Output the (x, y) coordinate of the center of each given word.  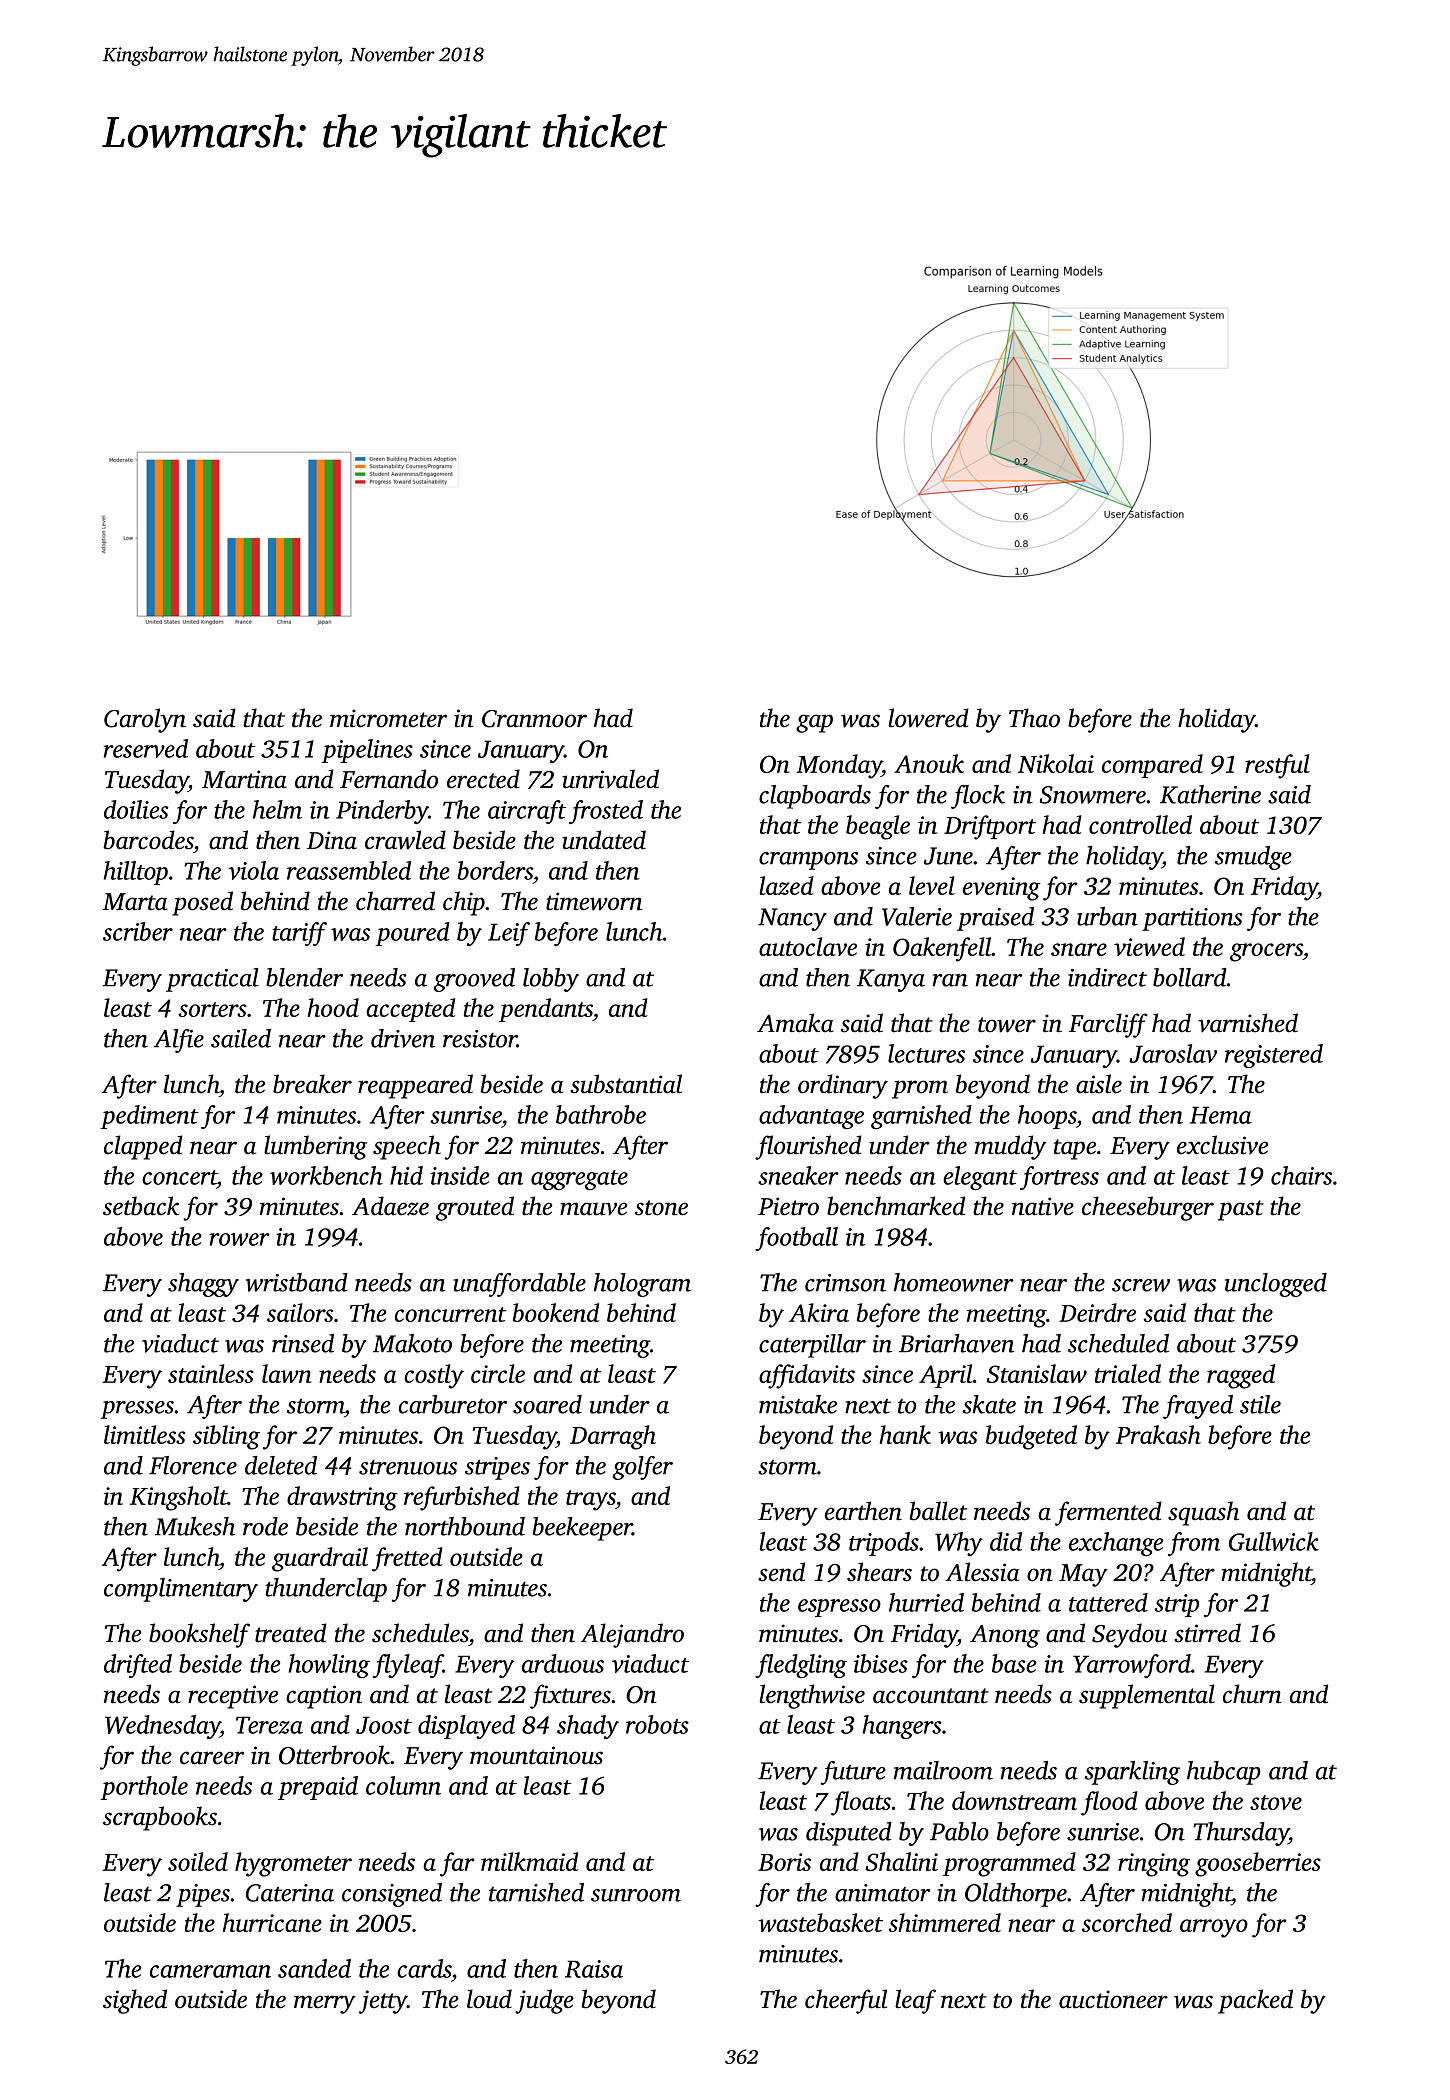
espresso (839, 1608)
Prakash (1158, 1434)
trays (591, 1500)
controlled (1140, 824)
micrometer (388, 718)
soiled (198, 1861)
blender (304, 977)
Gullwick (1274, 1541)
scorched (1127, 1922)
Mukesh (195, 1526)
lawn (287, 1373)
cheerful (846, 2001)
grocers (1266, 952)
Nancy (792, 919)
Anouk (929, 763)
